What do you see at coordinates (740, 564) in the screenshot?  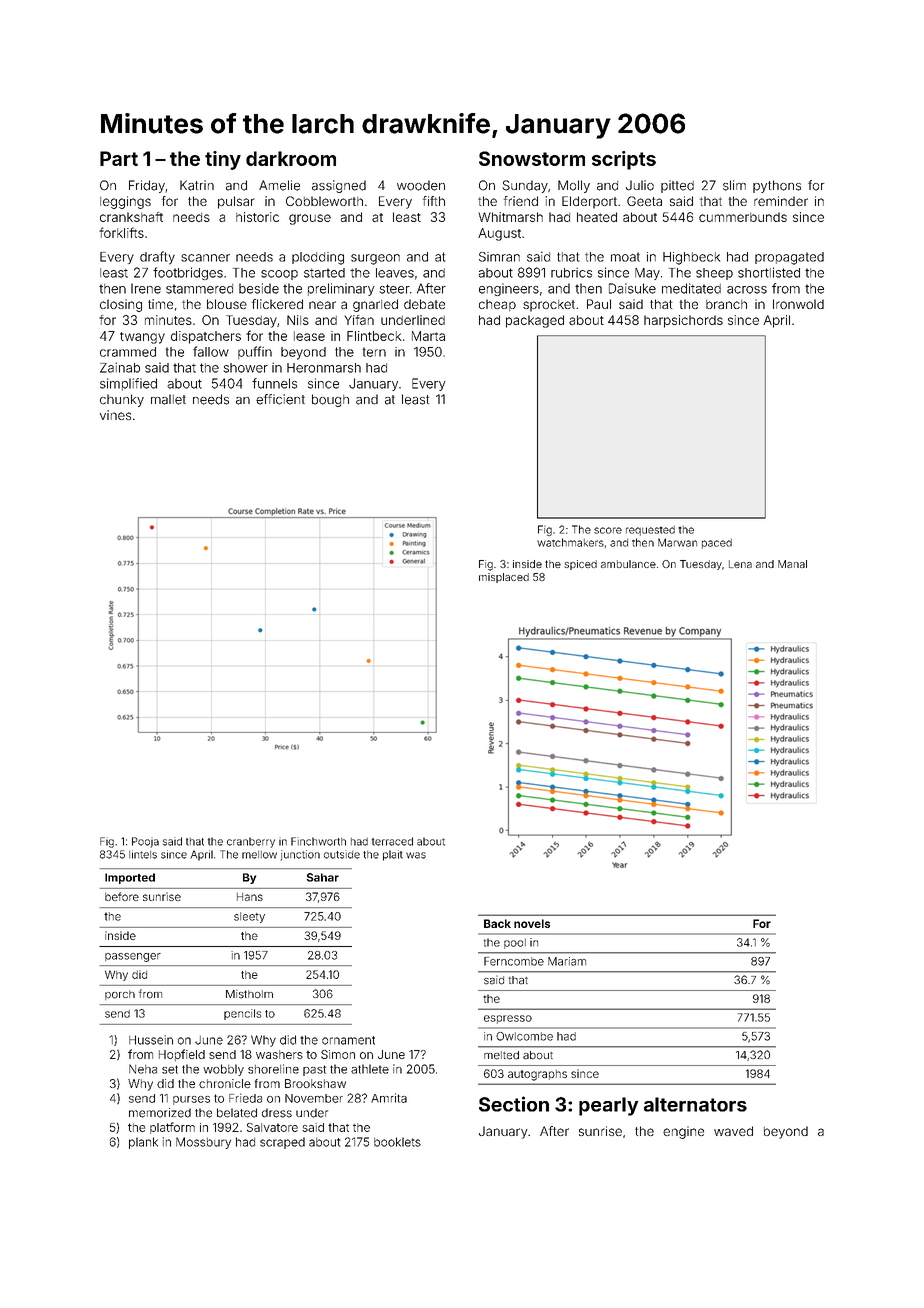 I see `Lena` at bounding box center [740, 564].
